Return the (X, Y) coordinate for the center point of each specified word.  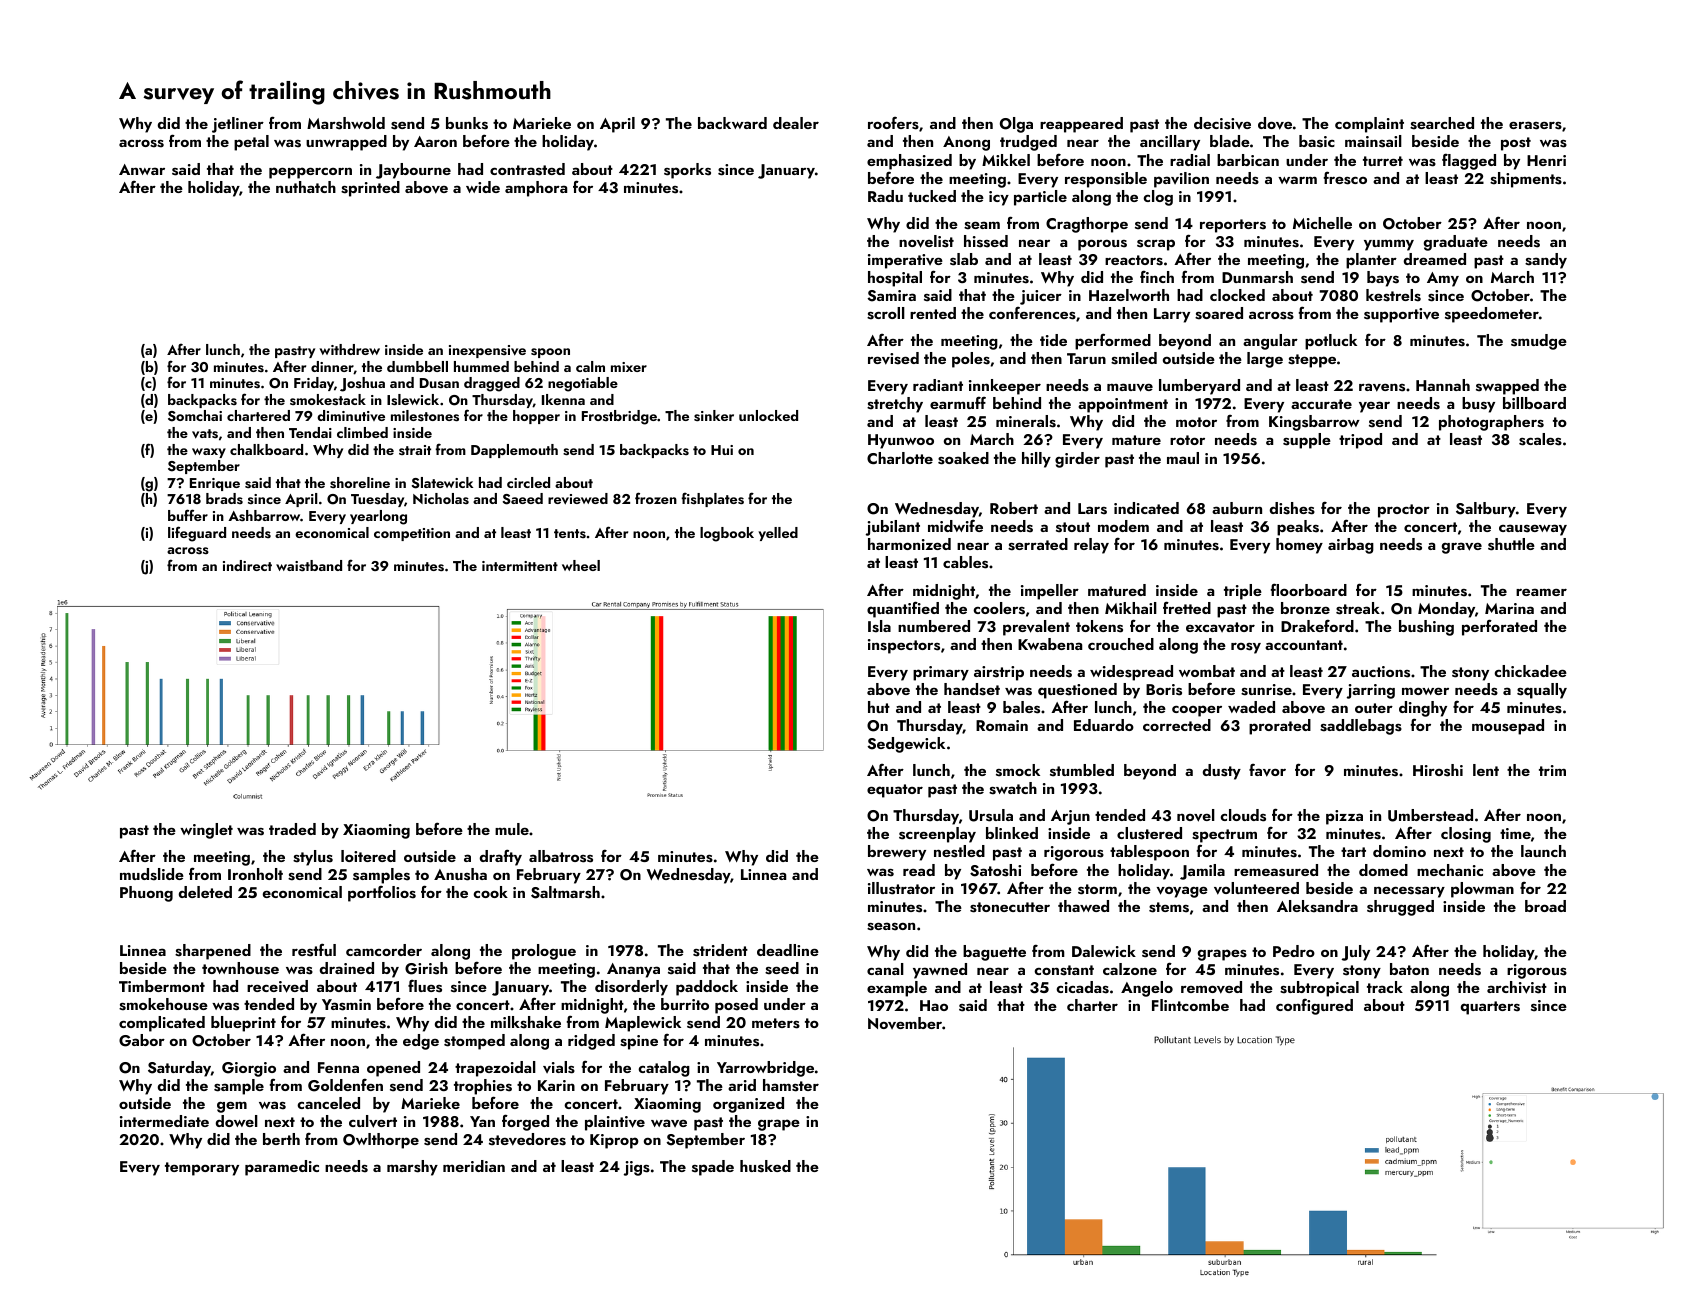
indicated (1146, 508)
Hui (722, 450)
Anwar (142, 169)
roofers (893, 123)
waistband (309, 566)
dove (1275, 123)
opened (393, 1069)
